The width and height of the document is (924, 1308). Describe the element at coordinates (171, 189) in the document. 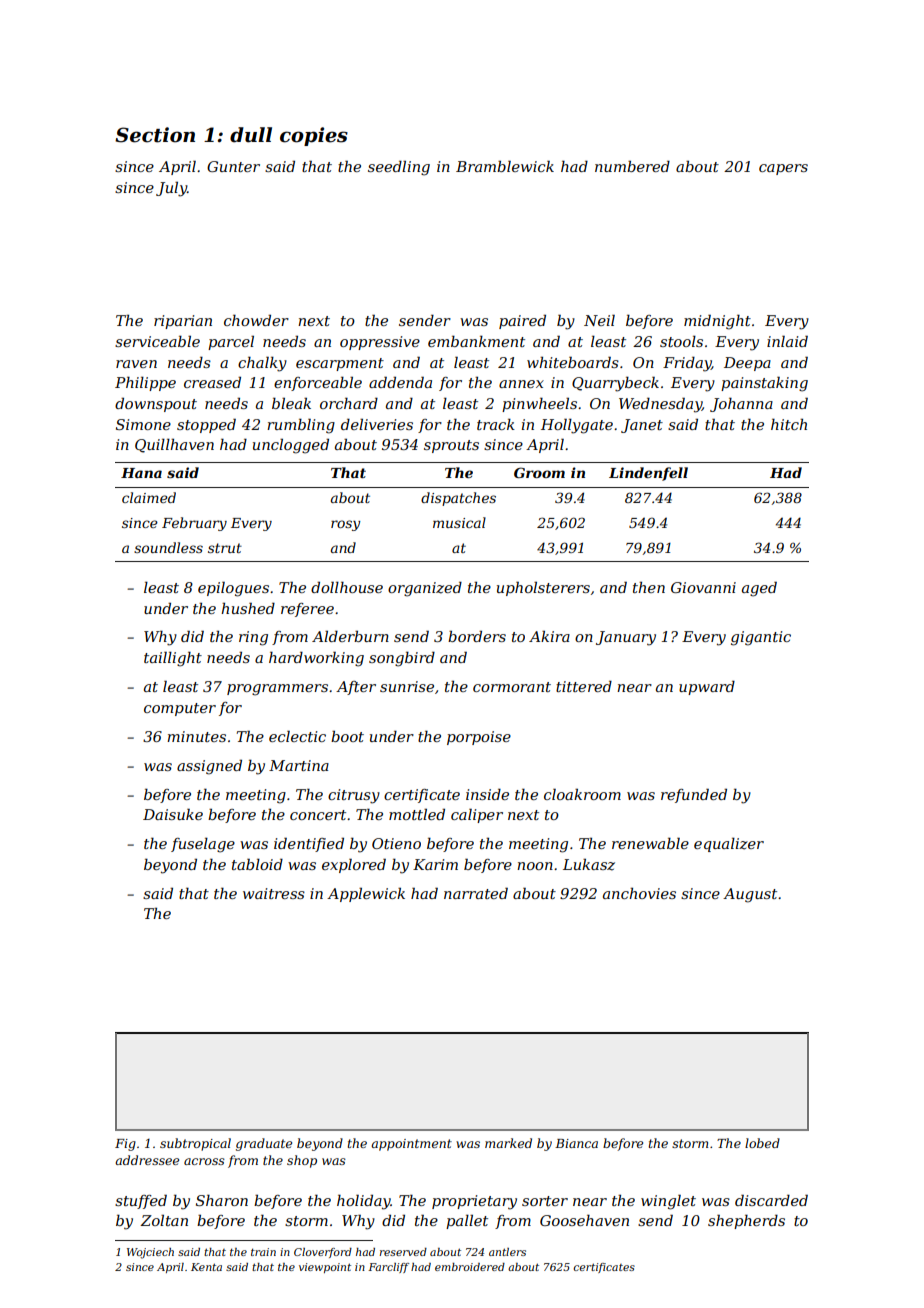

I see `July` at that location.
